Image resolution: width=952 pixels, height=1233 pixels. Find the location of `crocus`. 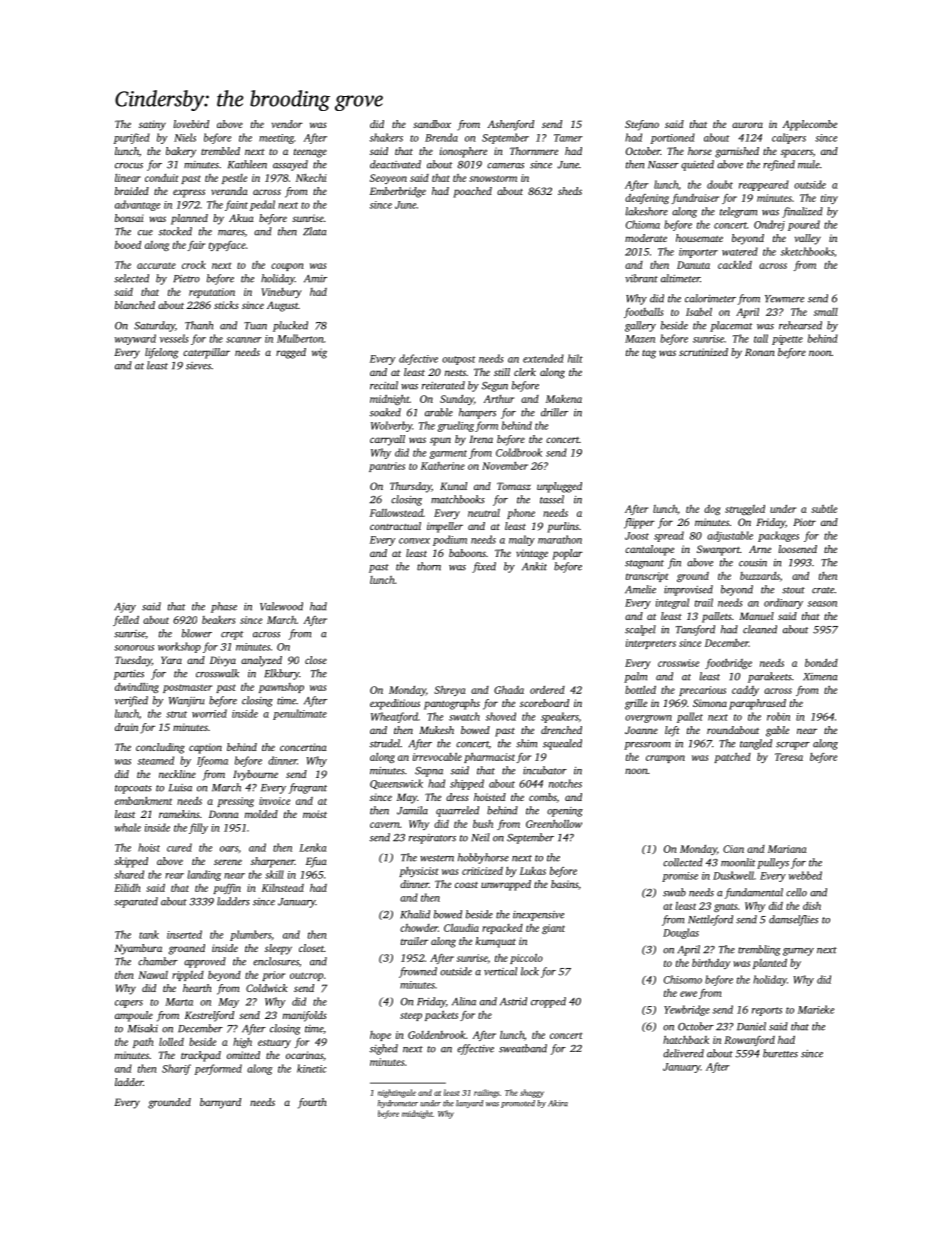

crocus is located at coordinates (129, 166).
